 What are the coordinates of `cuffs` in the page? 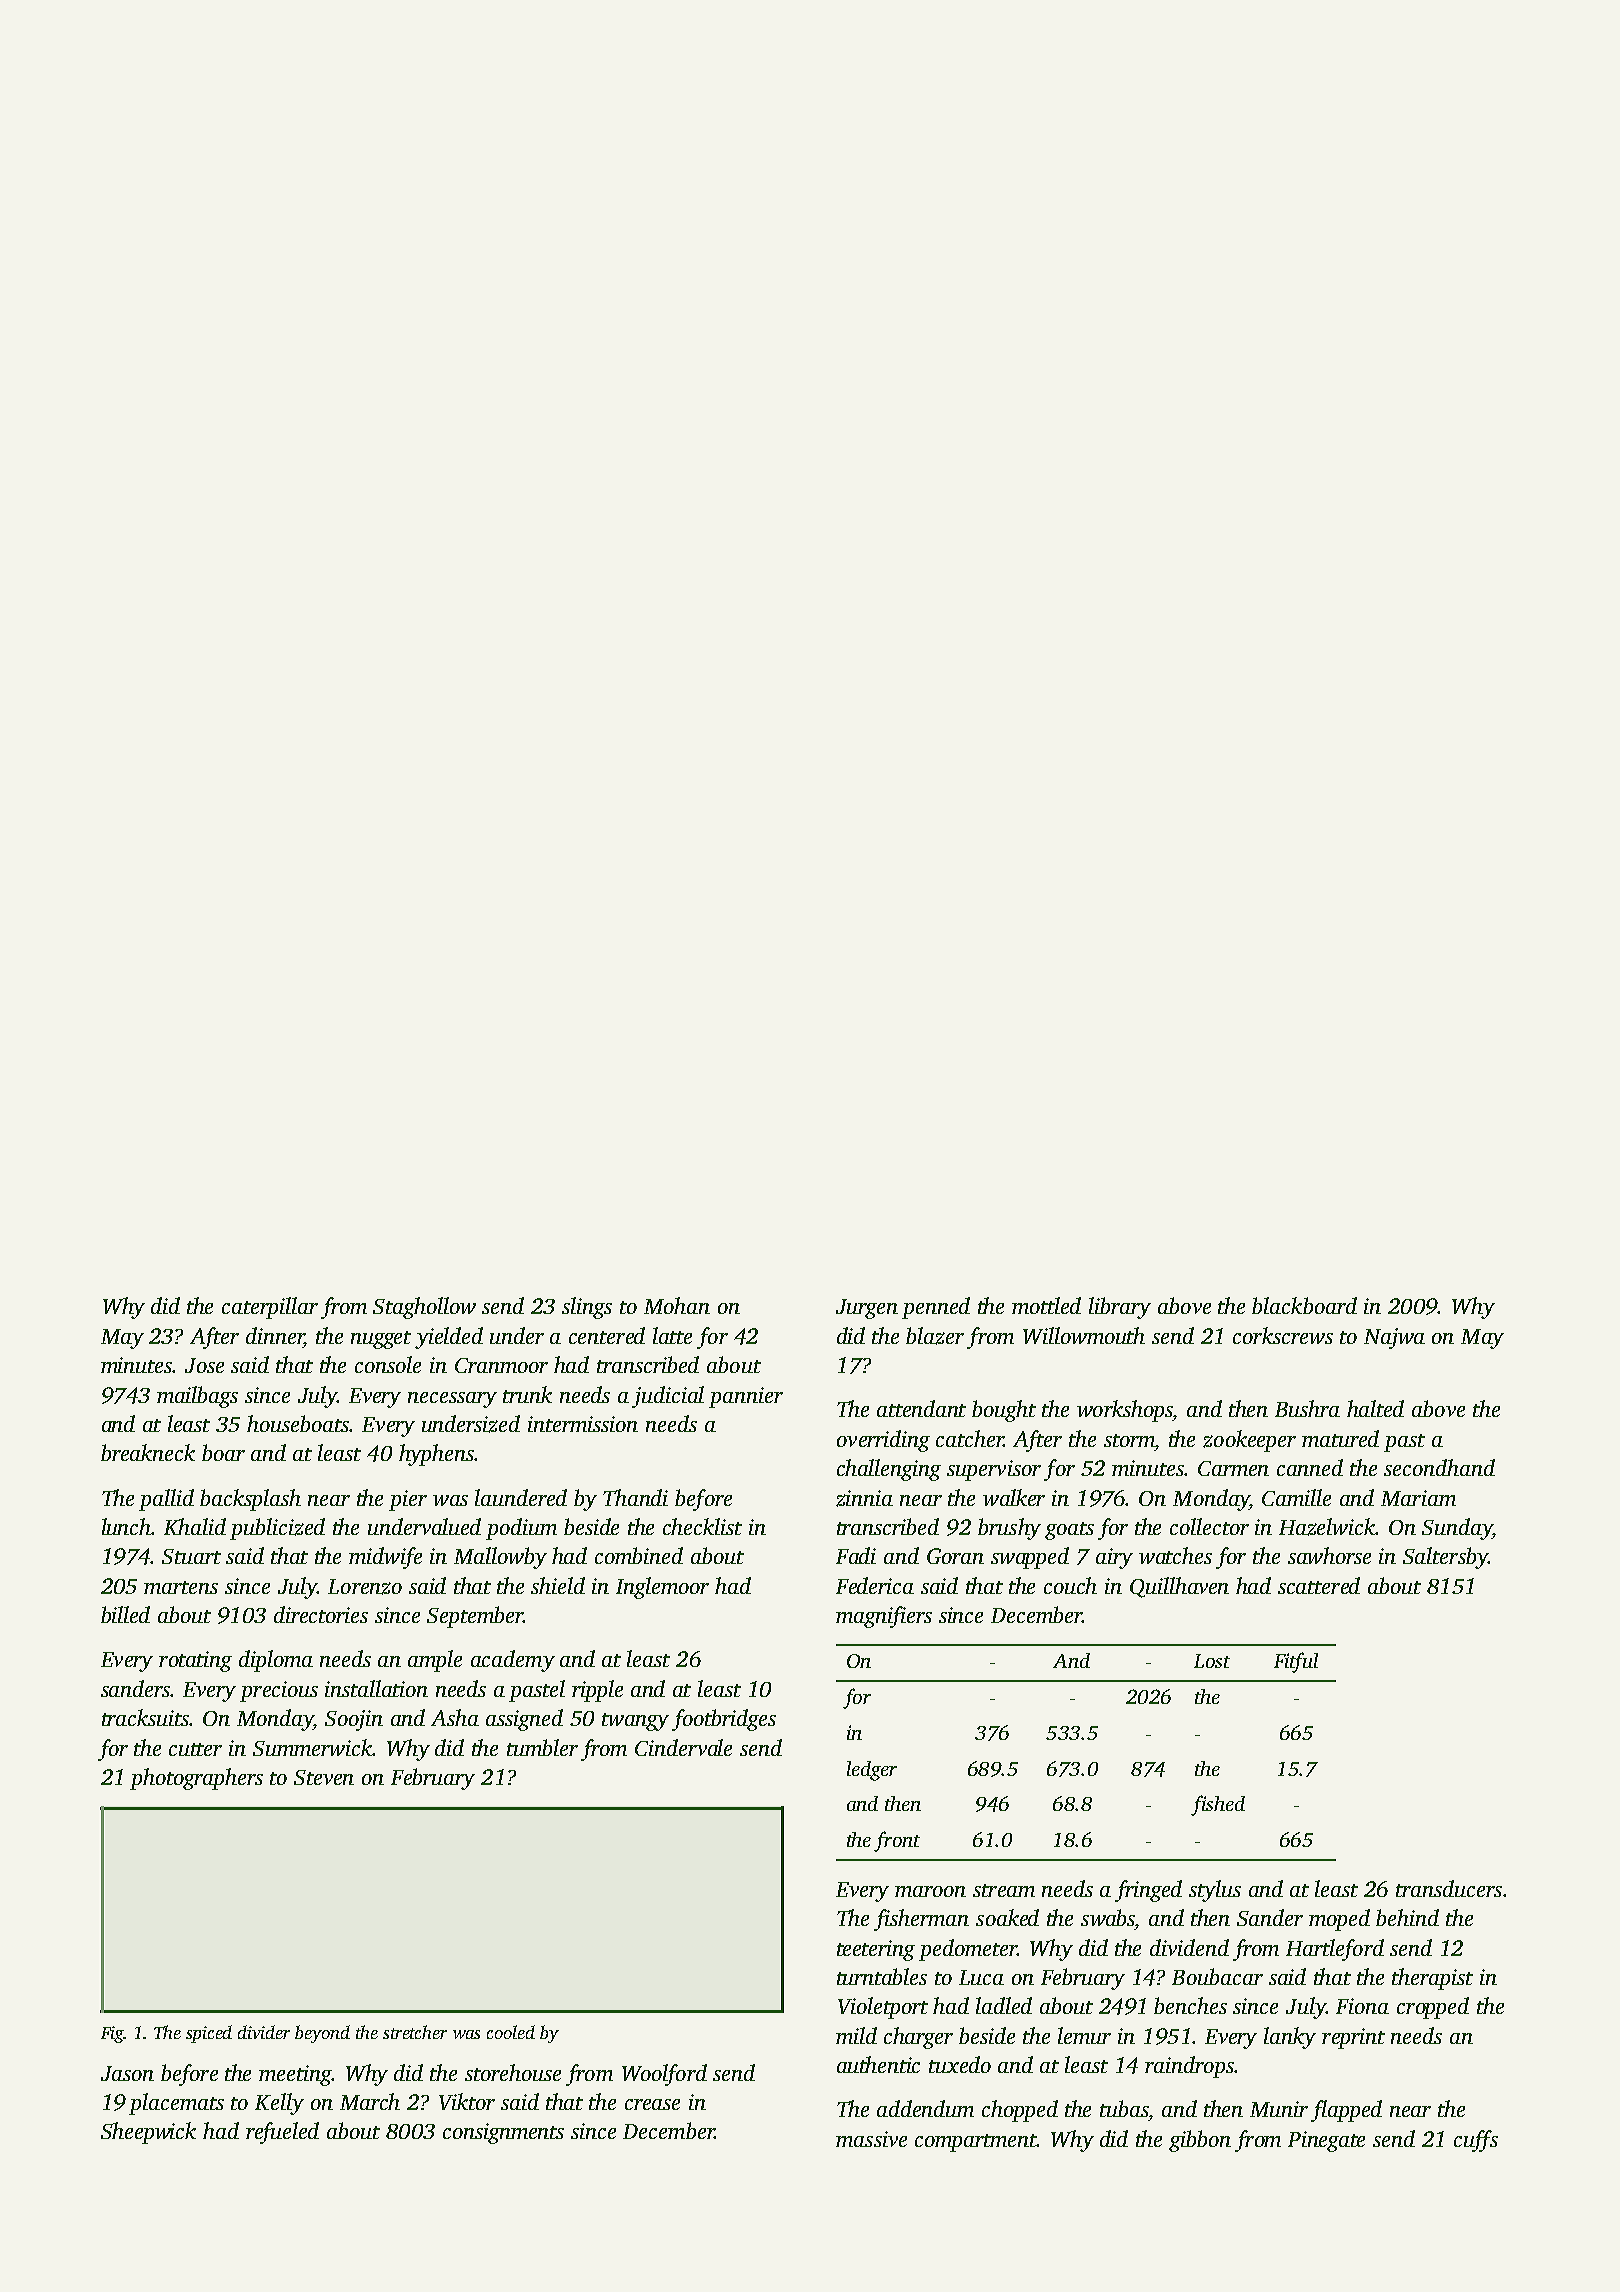 It's located at (1476, 2141).
